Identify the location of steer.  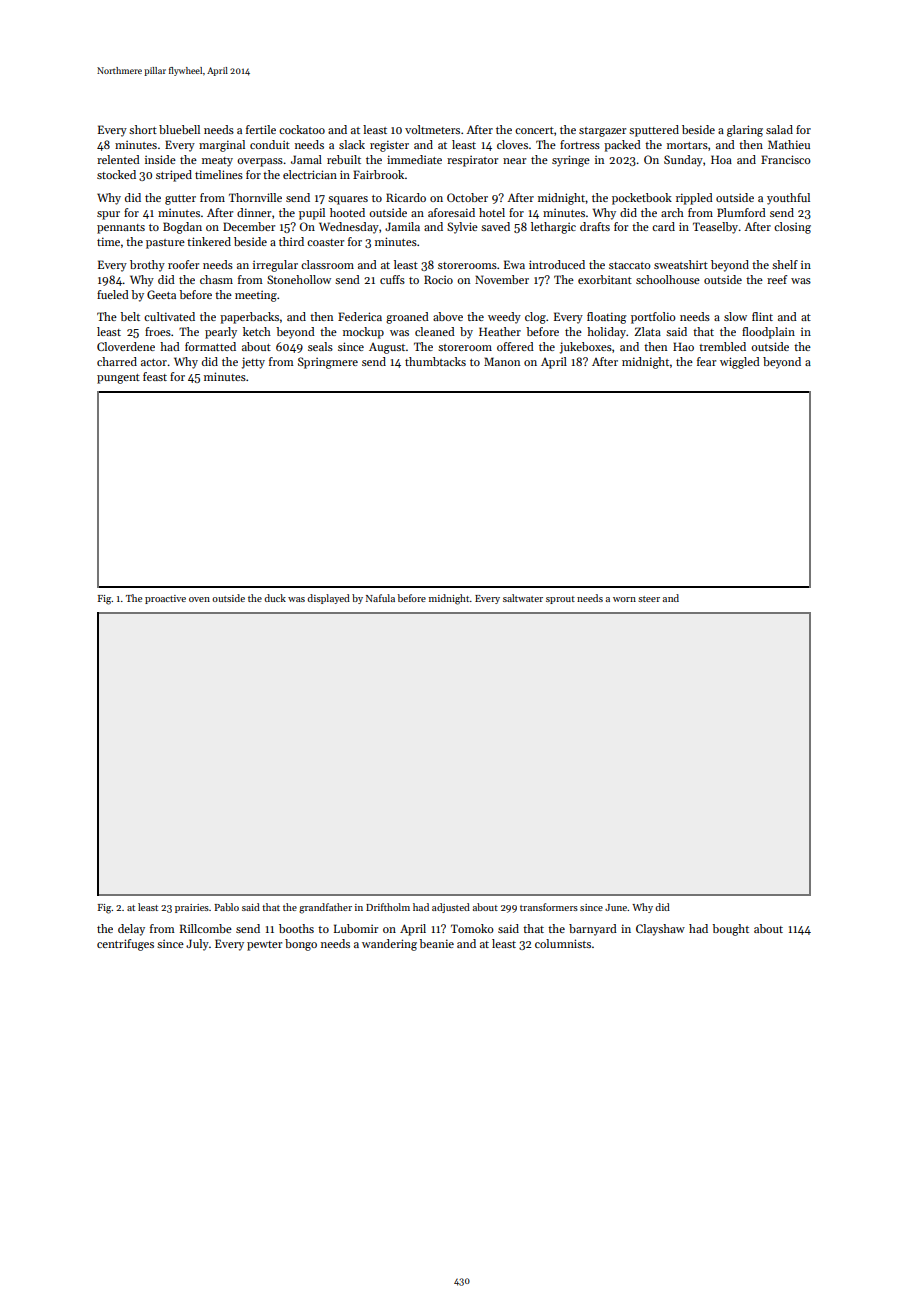
(649, 599).
